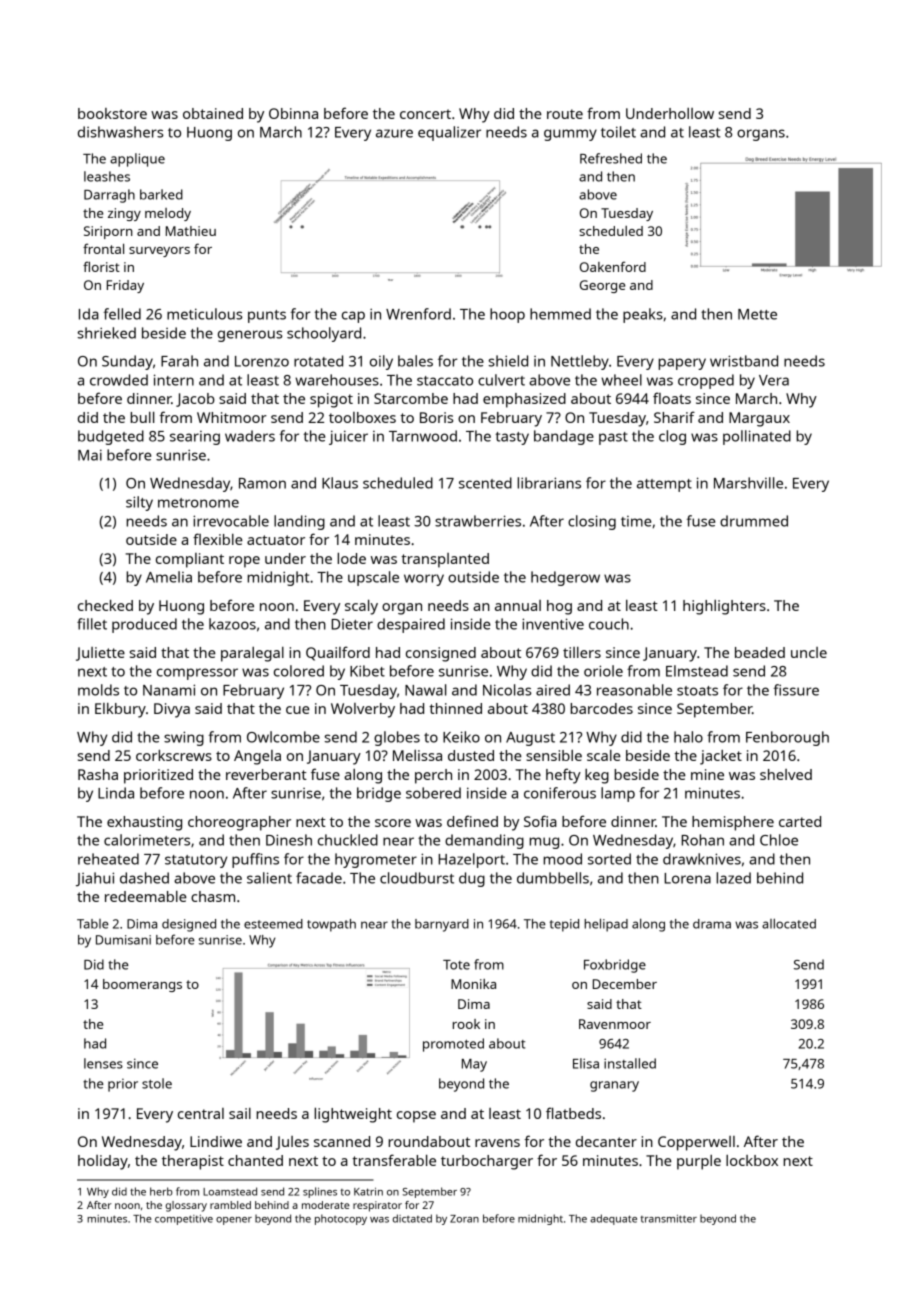 Image resolution: width=908 pixels, height=1316 pixels. Describe the element at coordinates (760, 652) in the screenshot. I see `beaded` at that location.
